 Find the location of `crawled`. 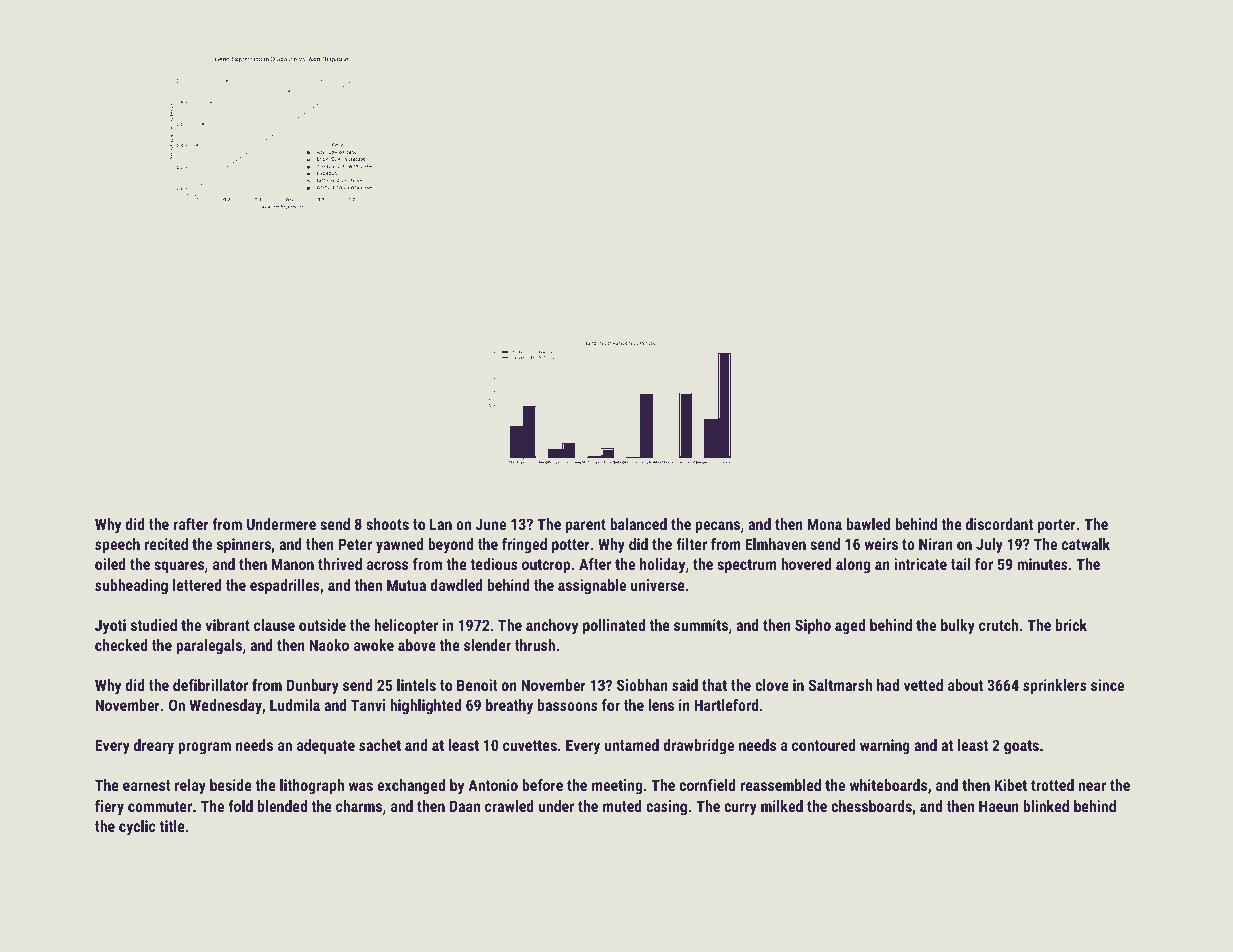

crawled is located at coordinates (509, 806).
